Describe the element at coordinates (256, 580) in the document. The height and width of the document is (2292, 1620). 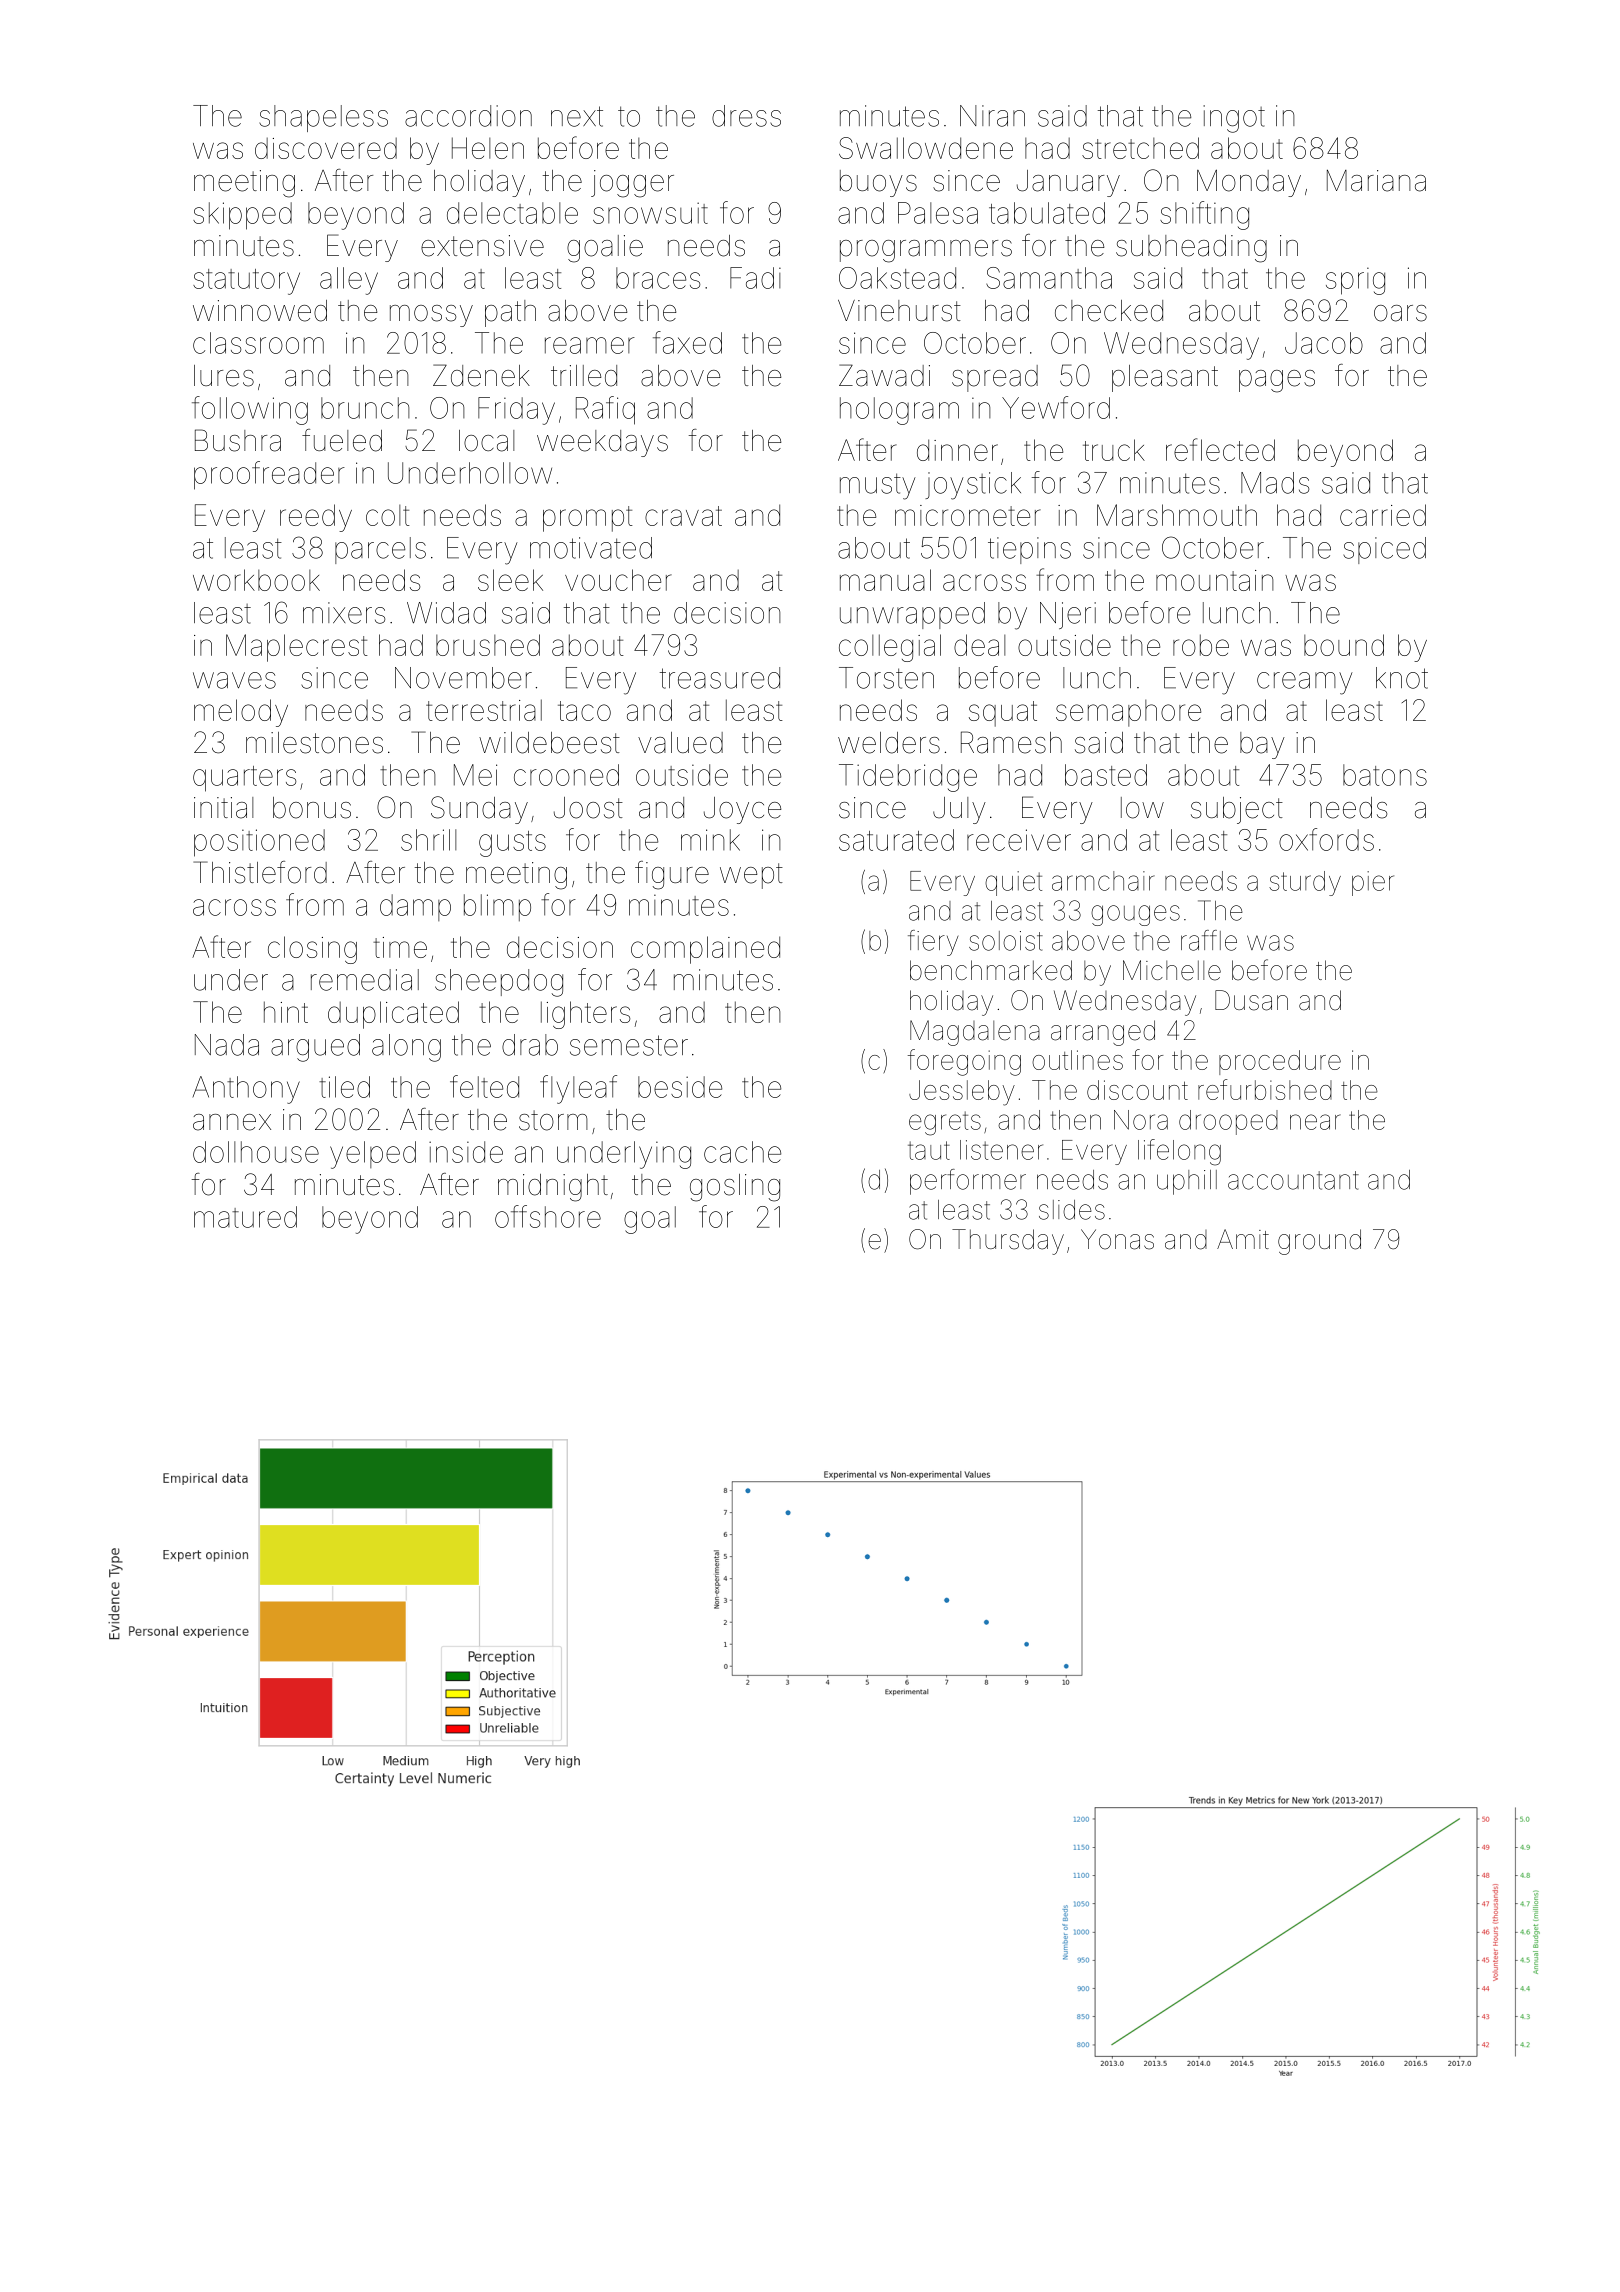
I see `workbook` at that location.
